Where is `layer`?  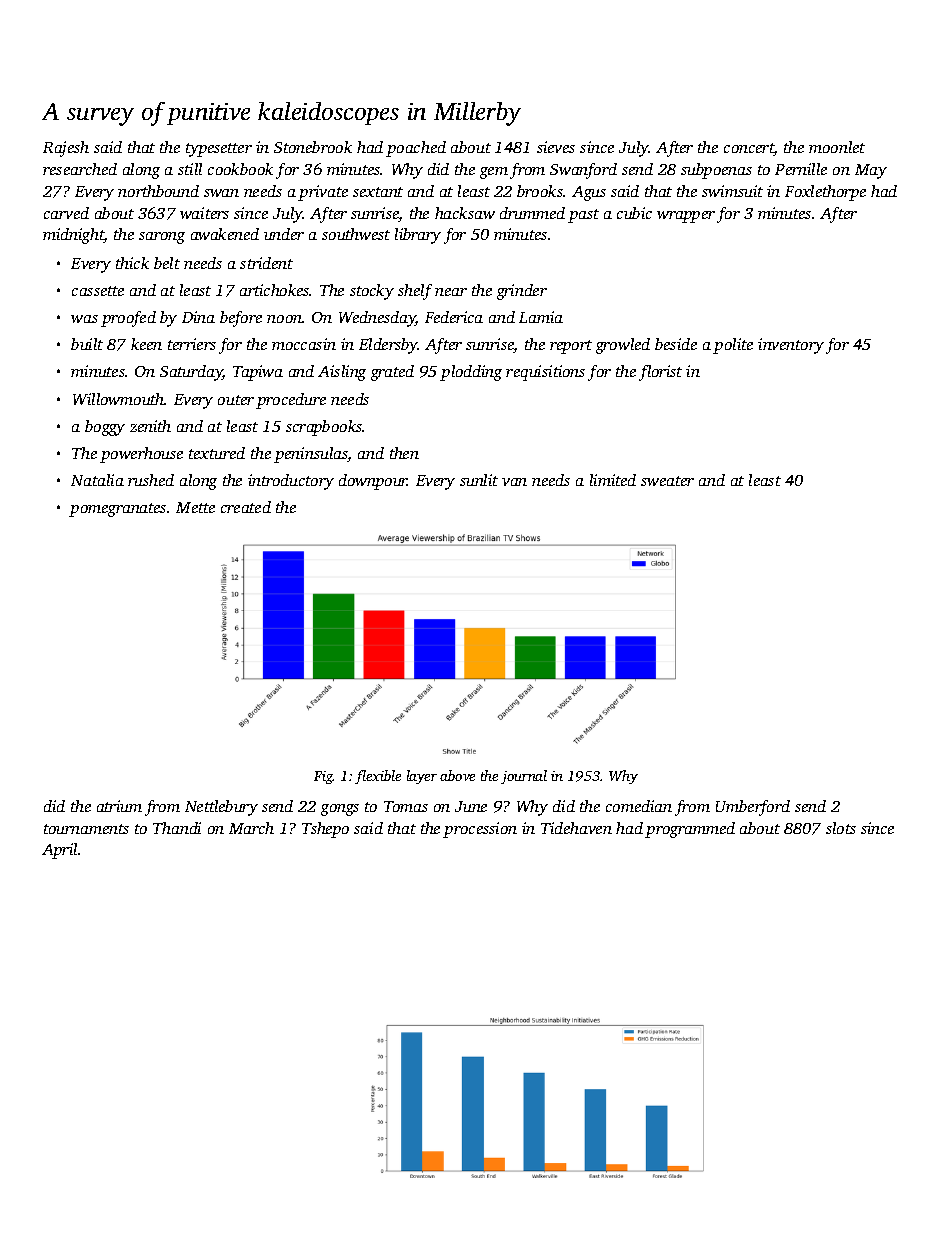 layer is located at coordinates (422, 777).
